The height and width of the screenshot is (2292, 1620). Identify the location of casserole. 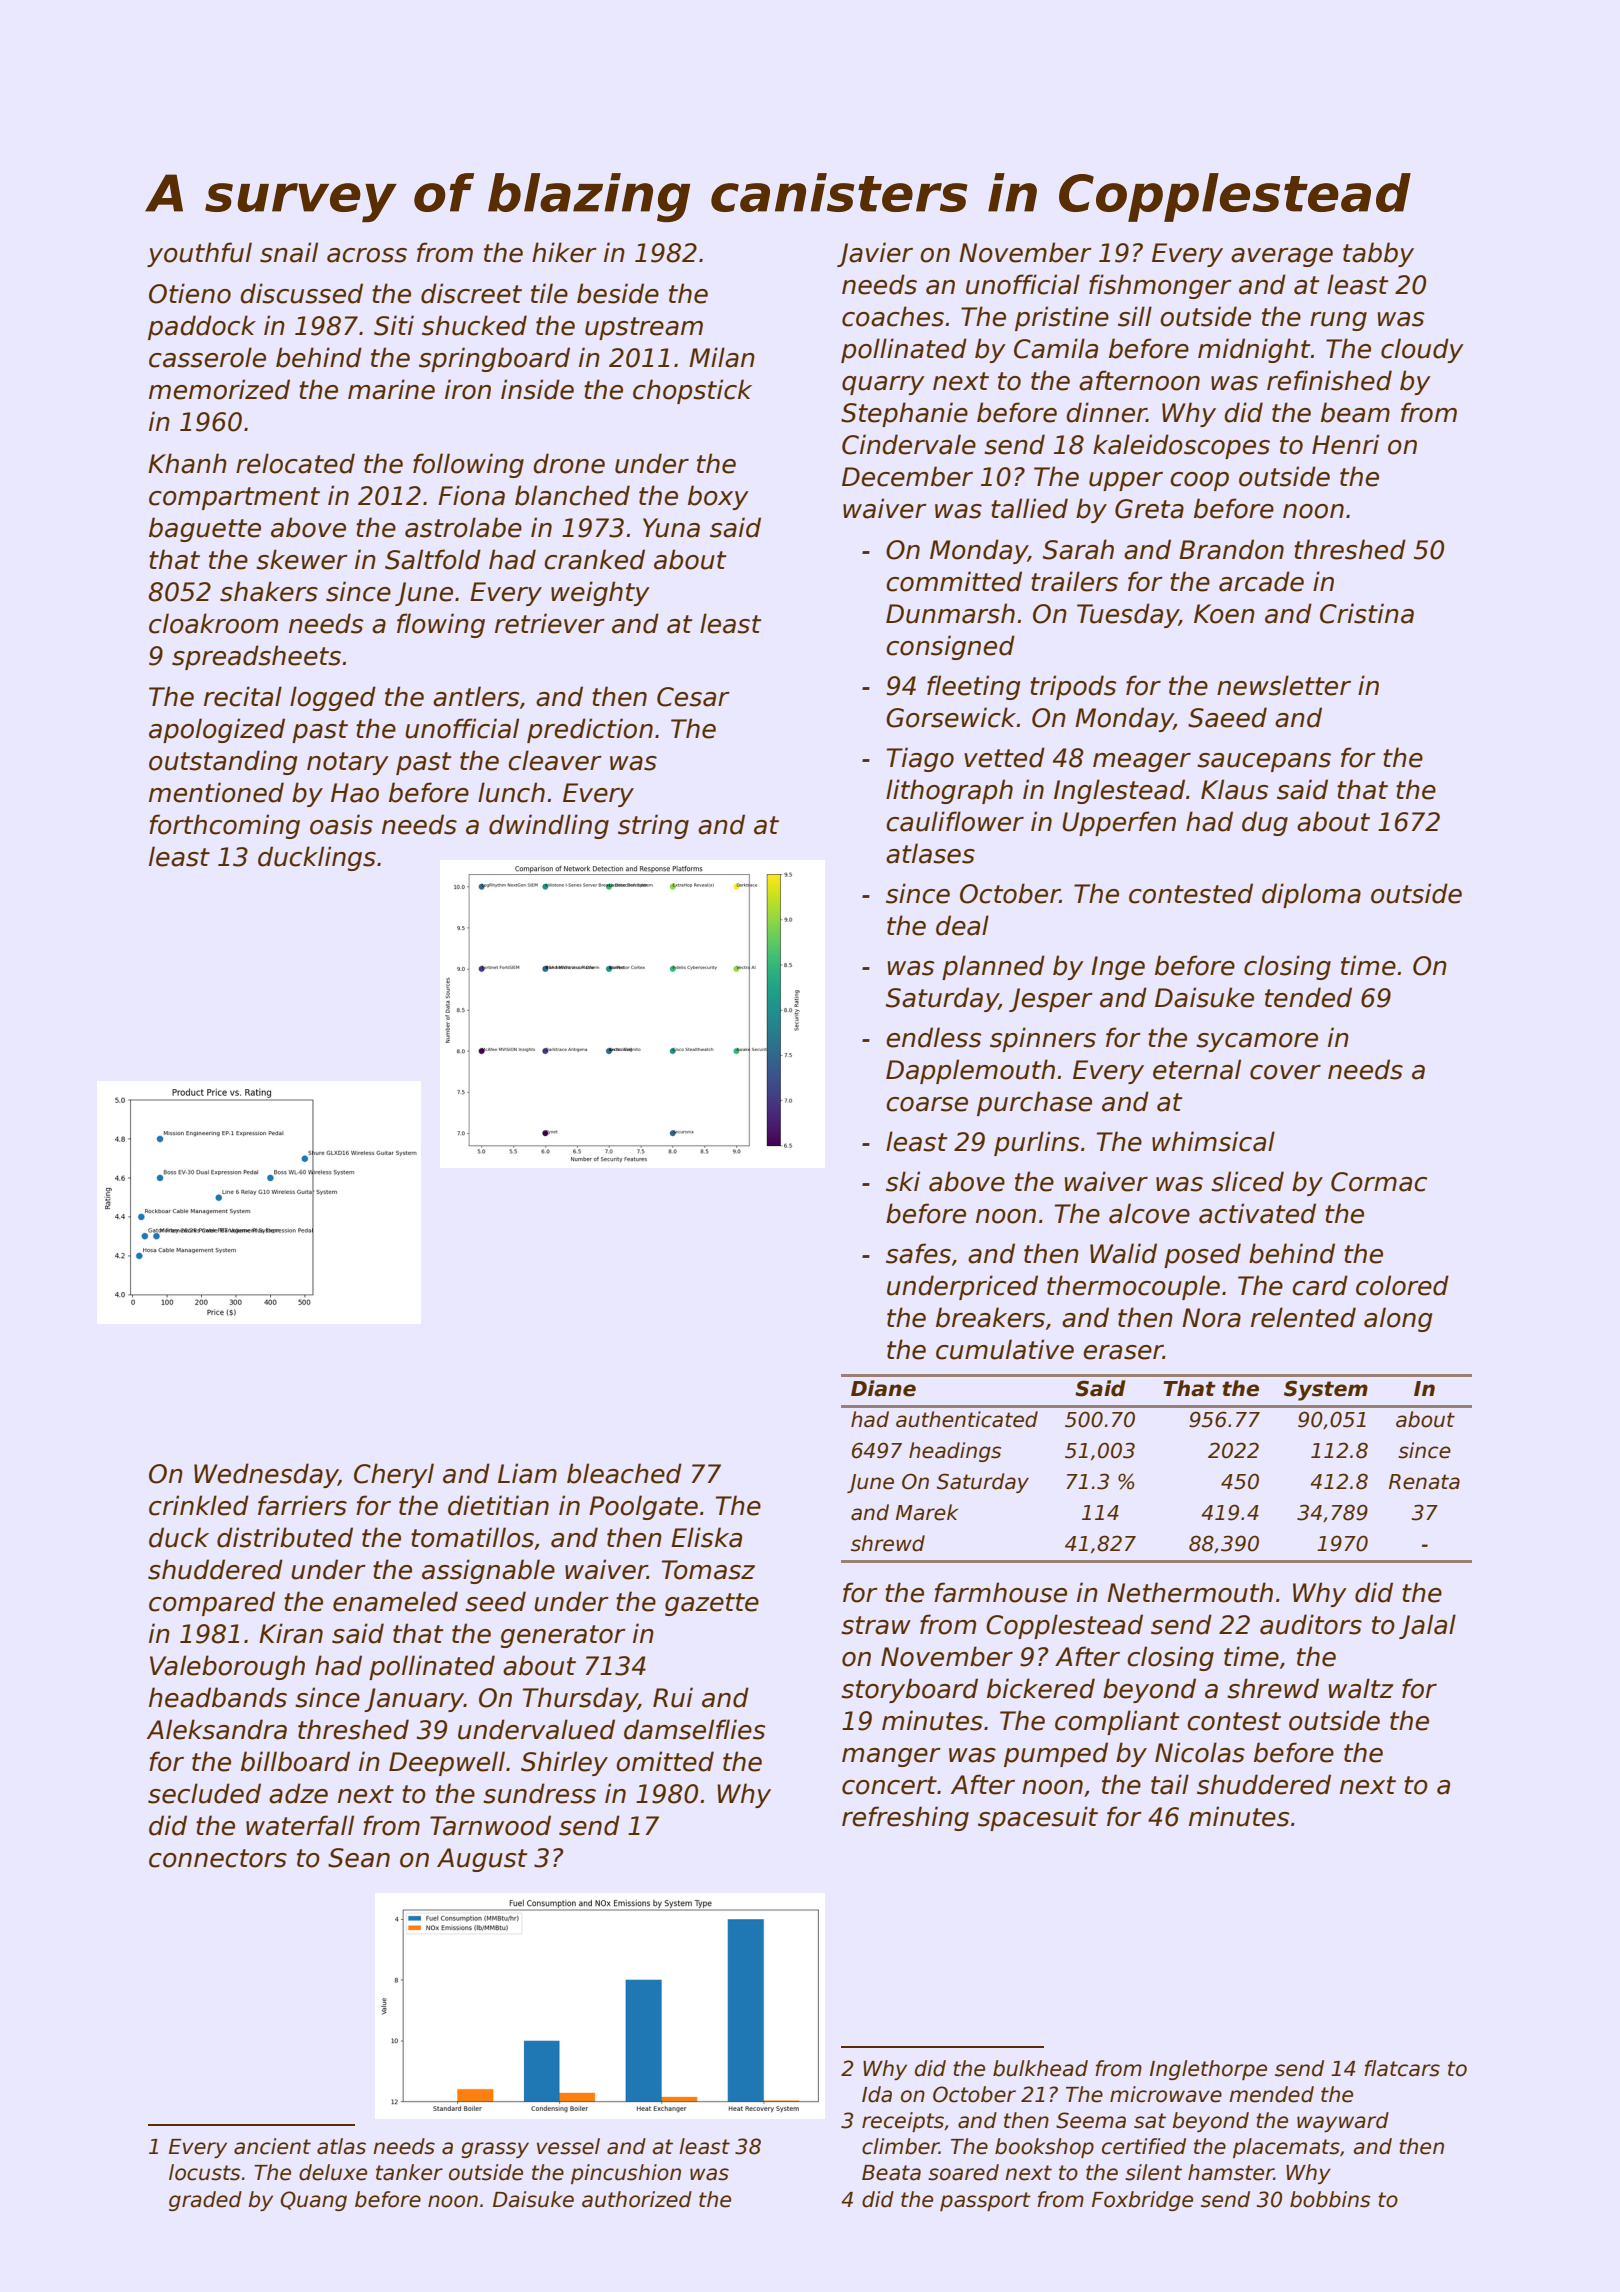
(207, 357).
